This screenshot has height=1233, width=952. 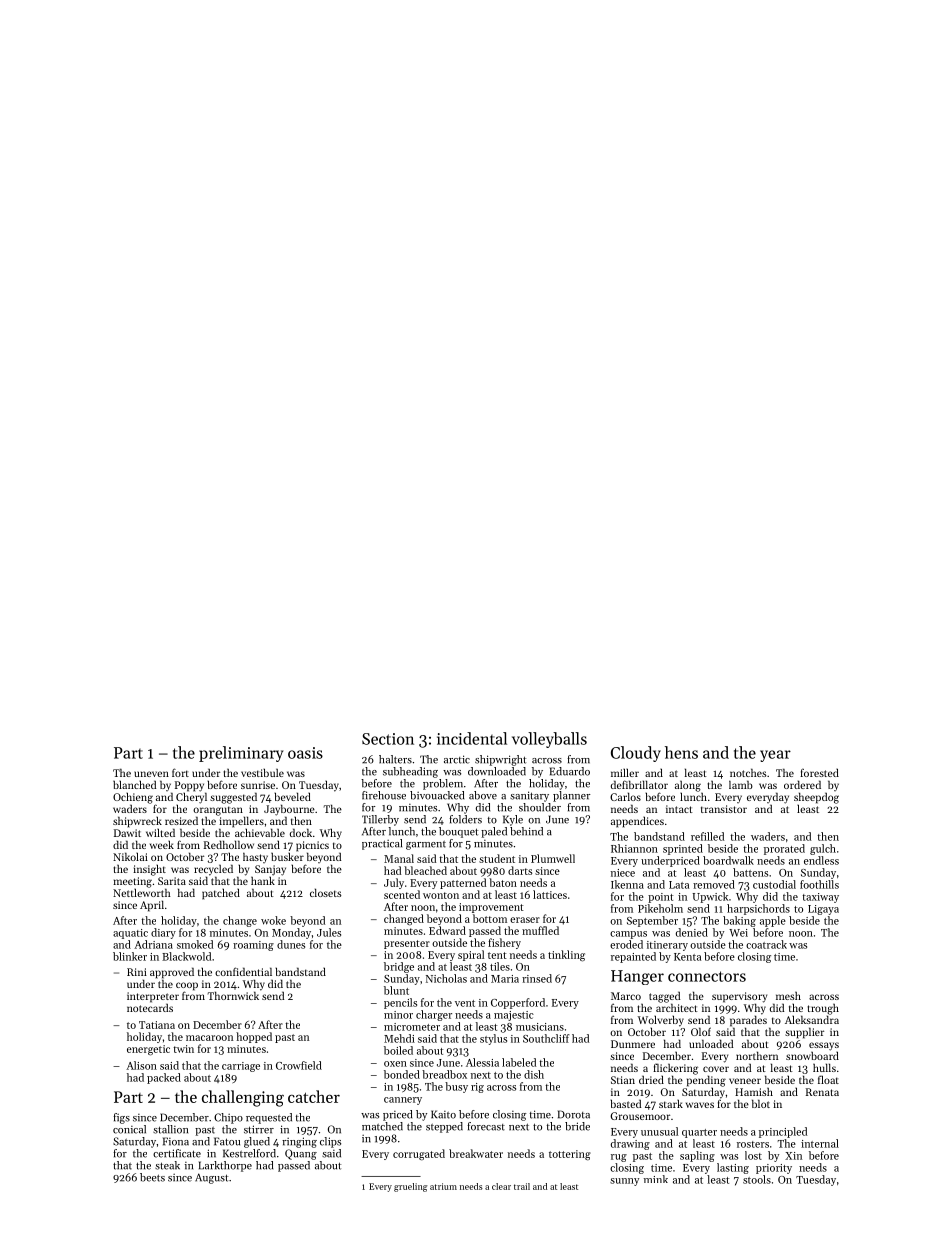 I want to click on charger, so click(x=434, y=1015).
